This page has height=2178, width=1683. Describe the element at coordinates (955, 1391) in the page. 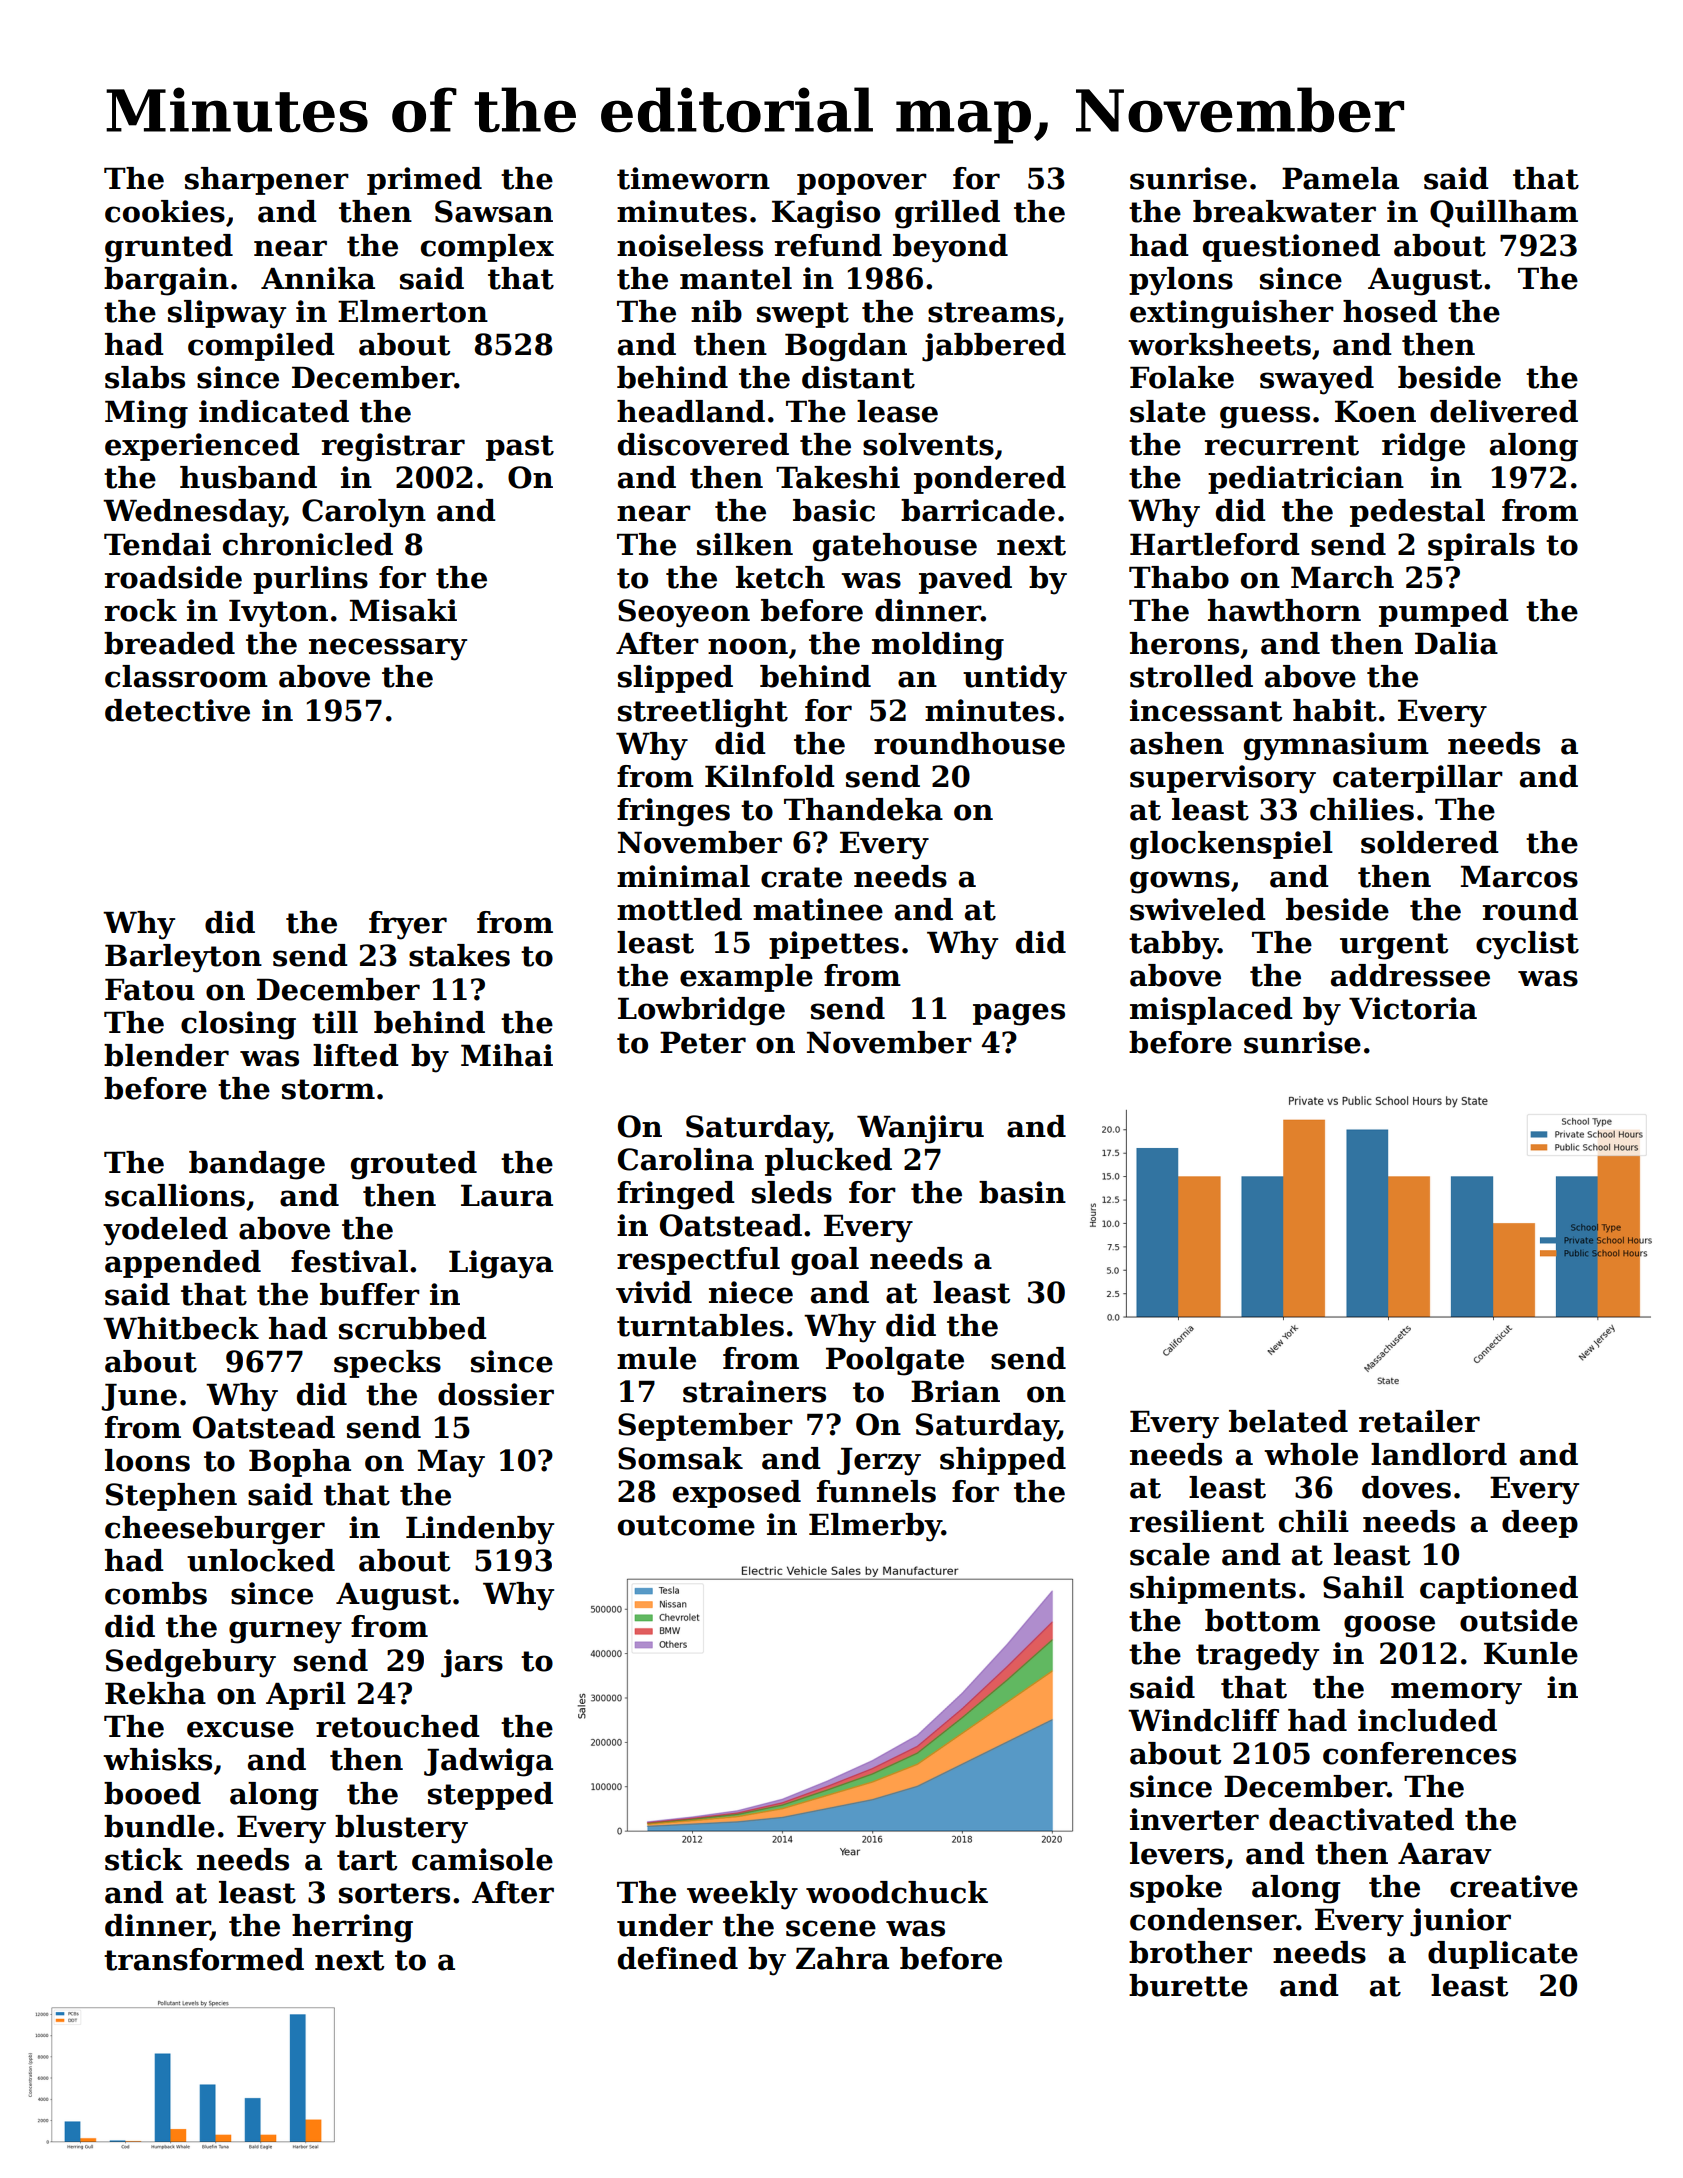

I see `Brian` at that location.
